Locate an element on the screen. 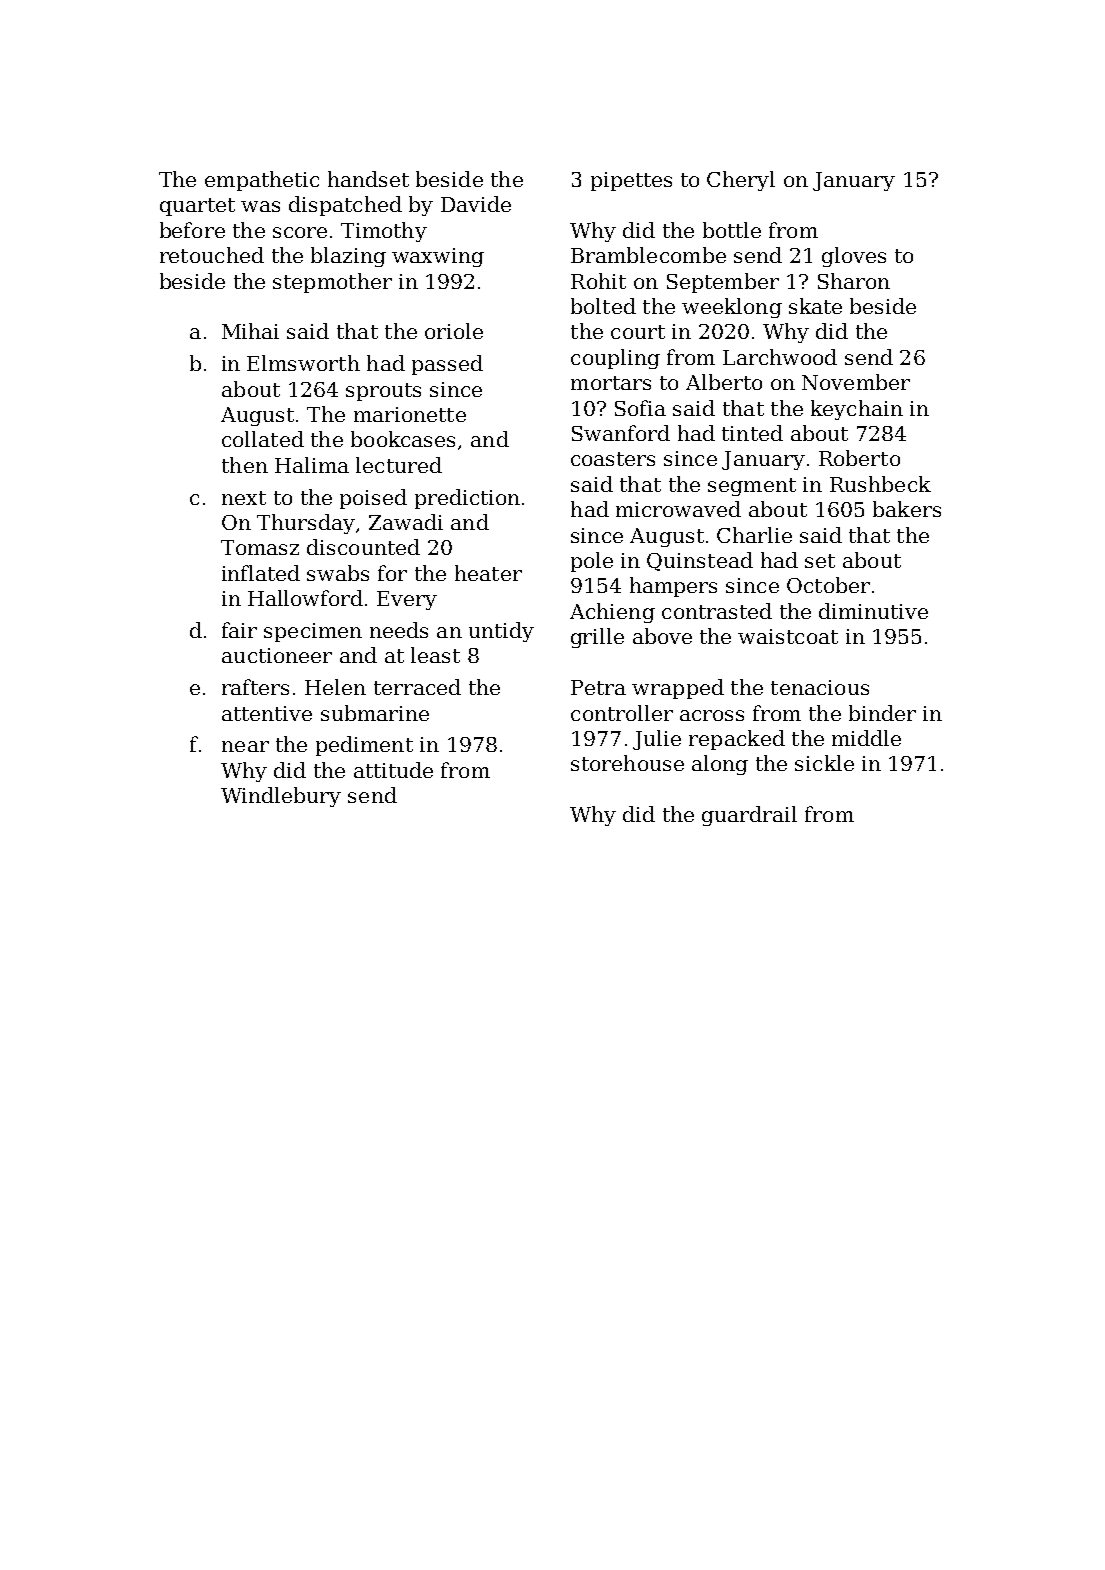 Image resolution: width=1105 pixels, height=1570 pixels. inflated is located at coordinates (261, 573).
